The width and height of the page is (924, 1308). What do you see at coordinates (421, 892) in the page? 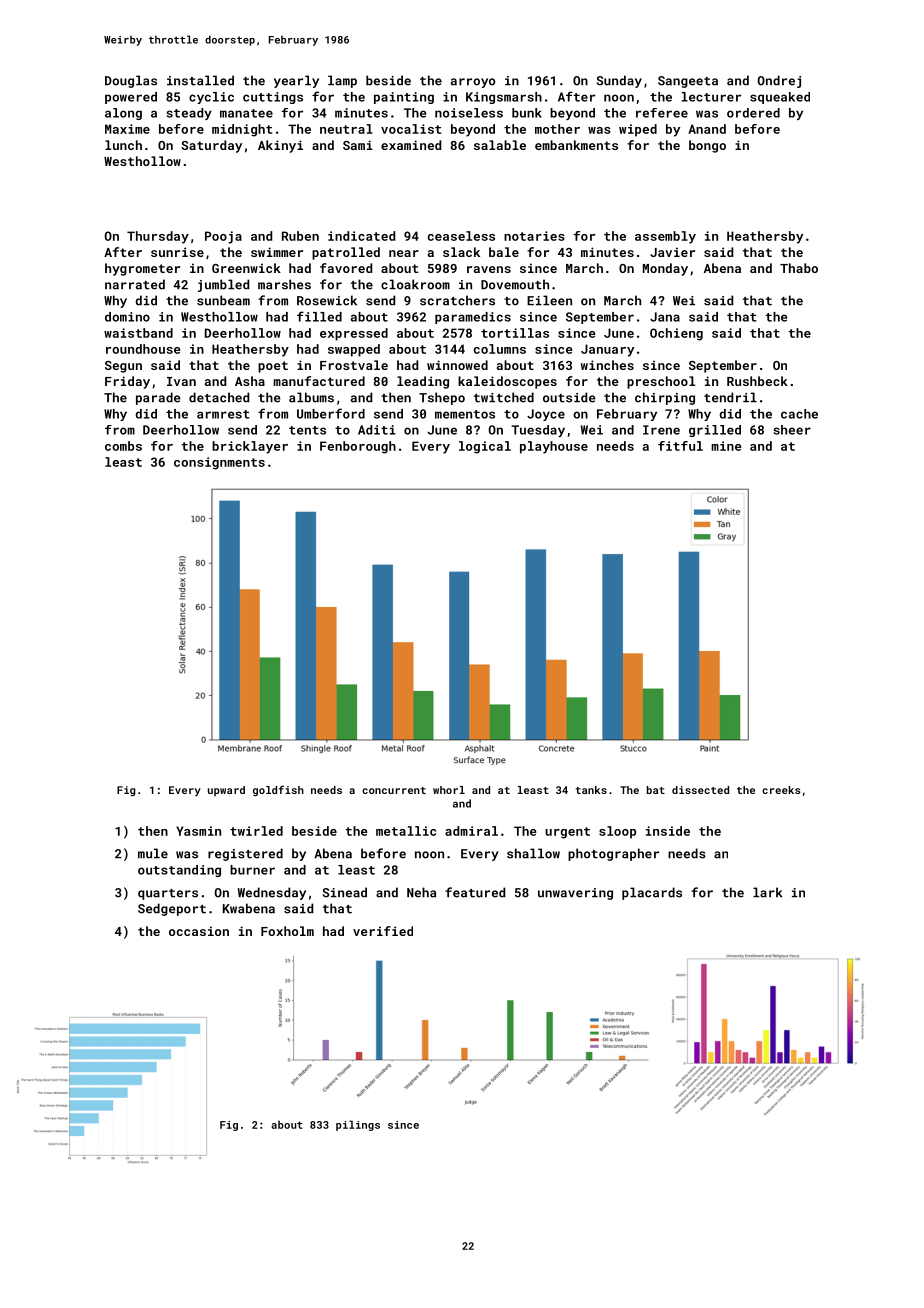
I see `Neha` at bounding box center [421, 892].
